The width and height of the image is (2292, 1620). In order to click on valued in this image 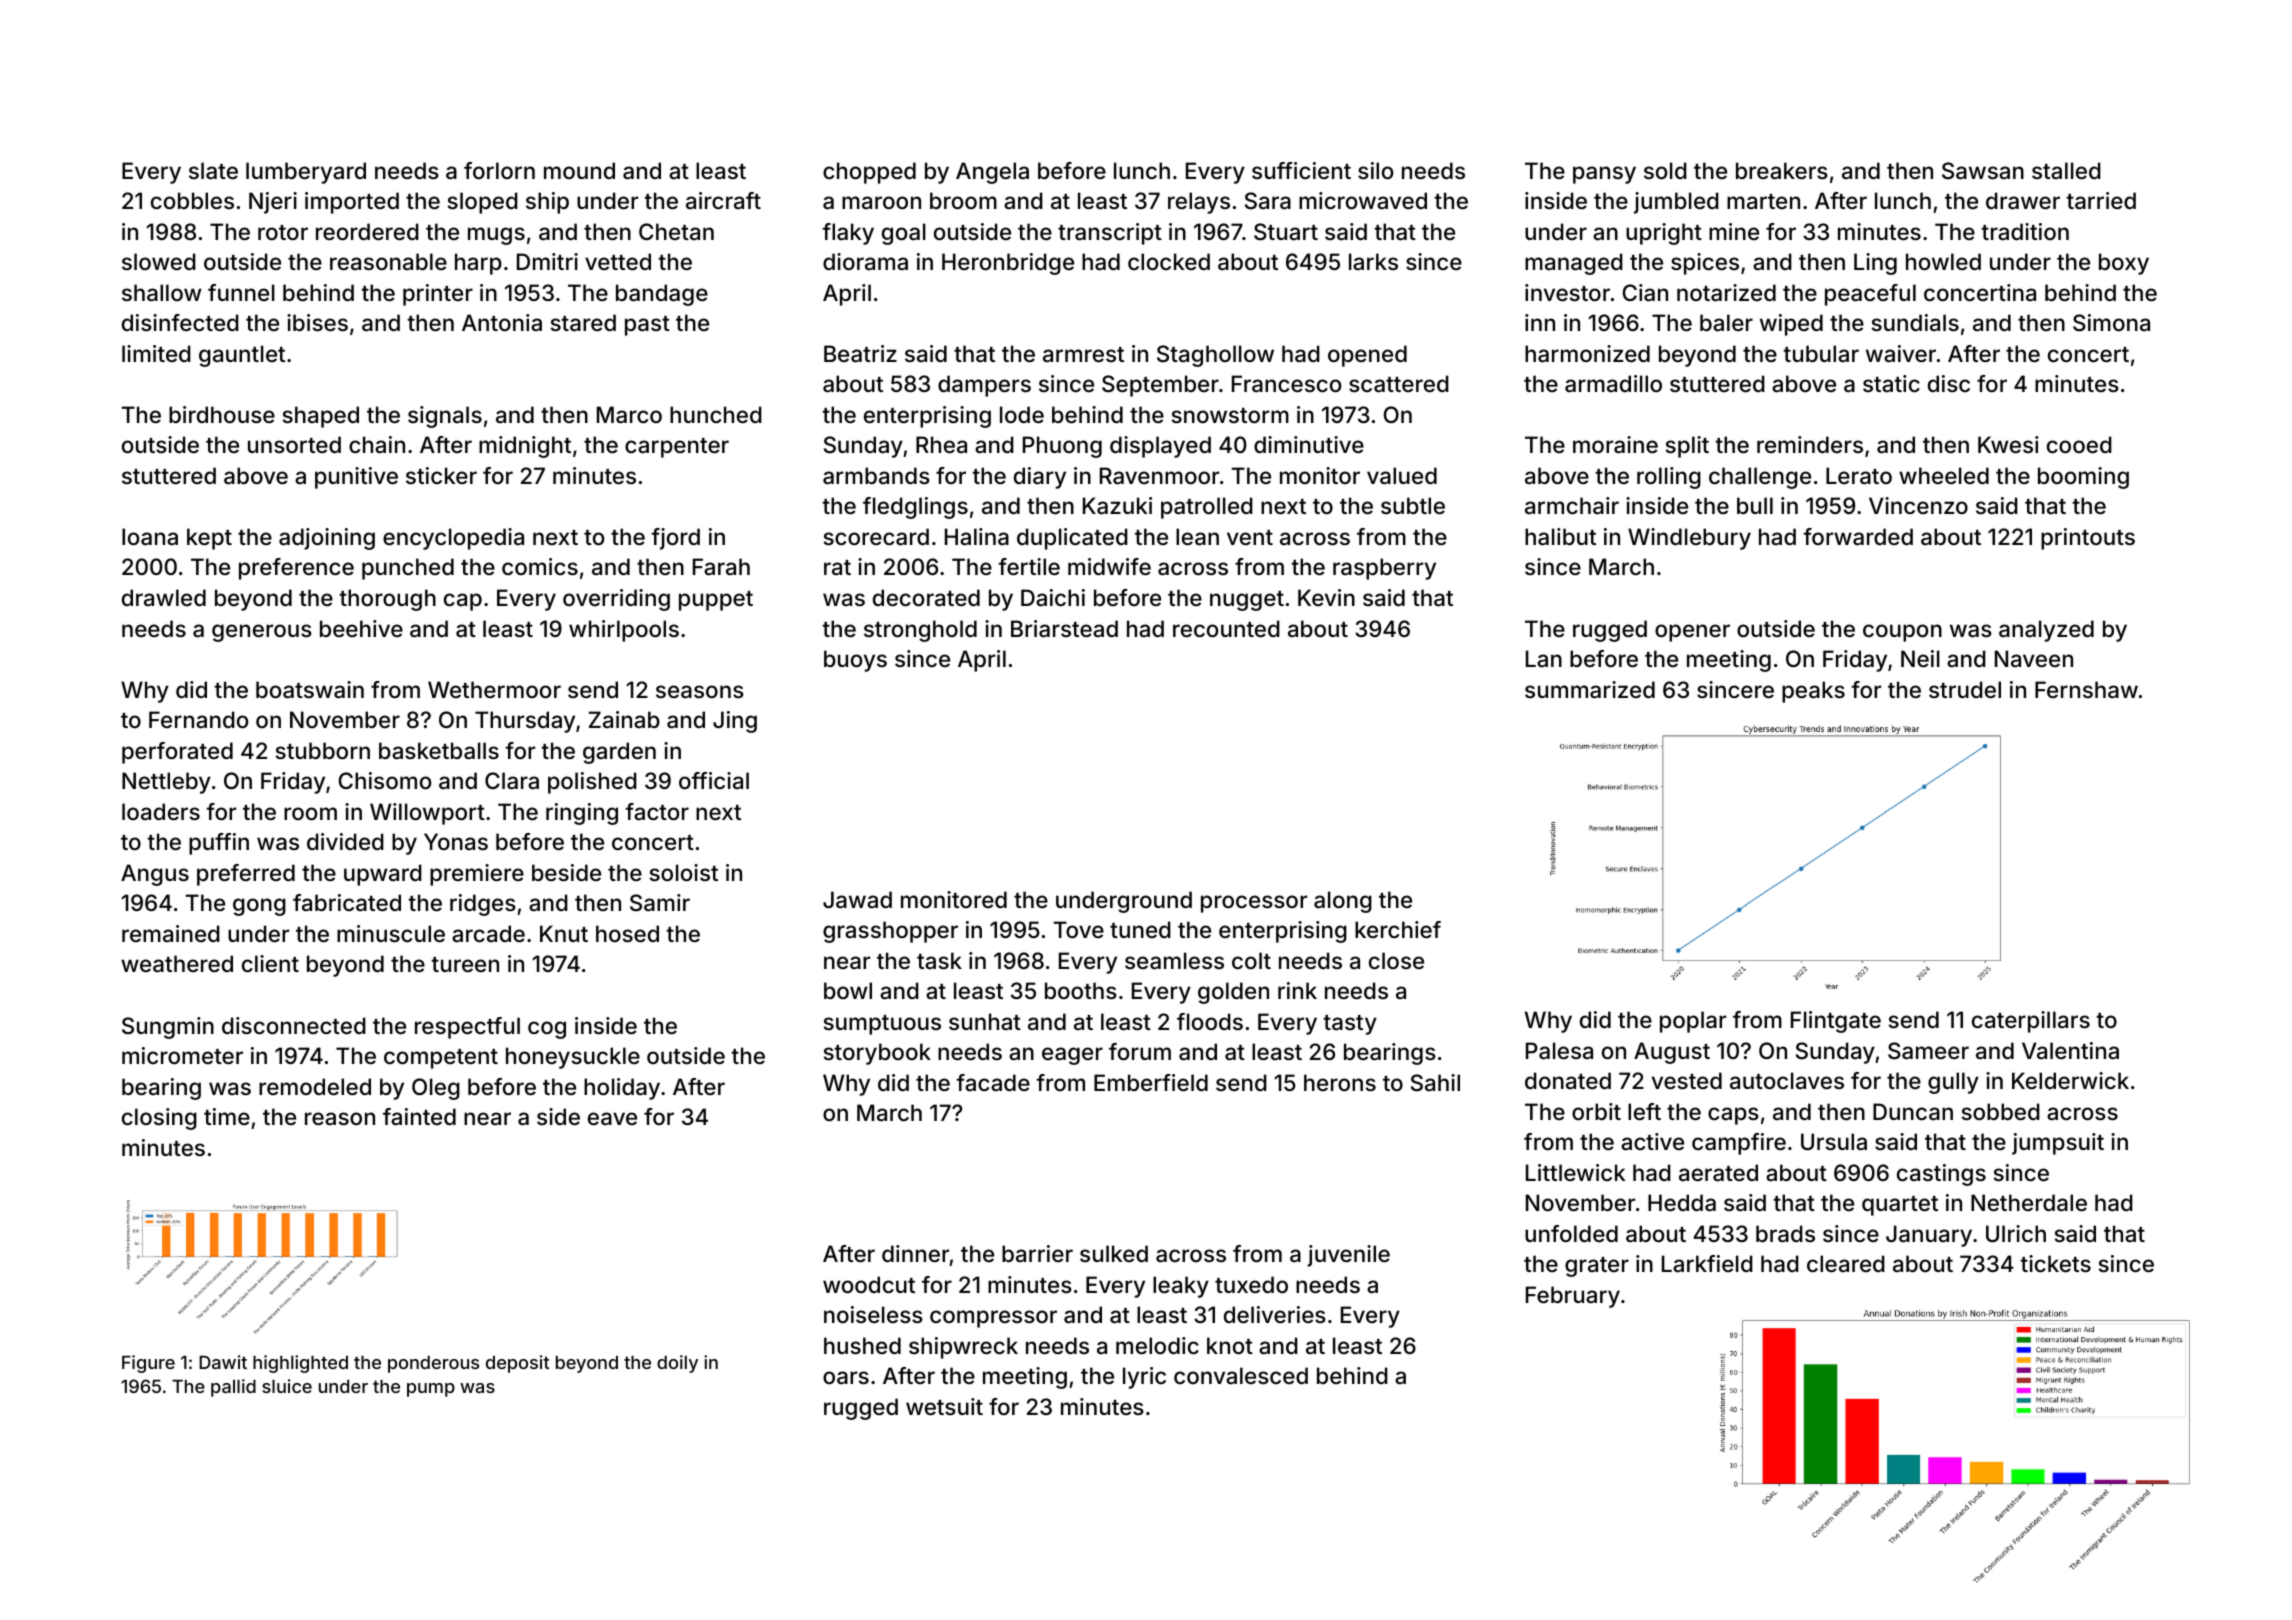, I will do `click(1402, 476)`.
